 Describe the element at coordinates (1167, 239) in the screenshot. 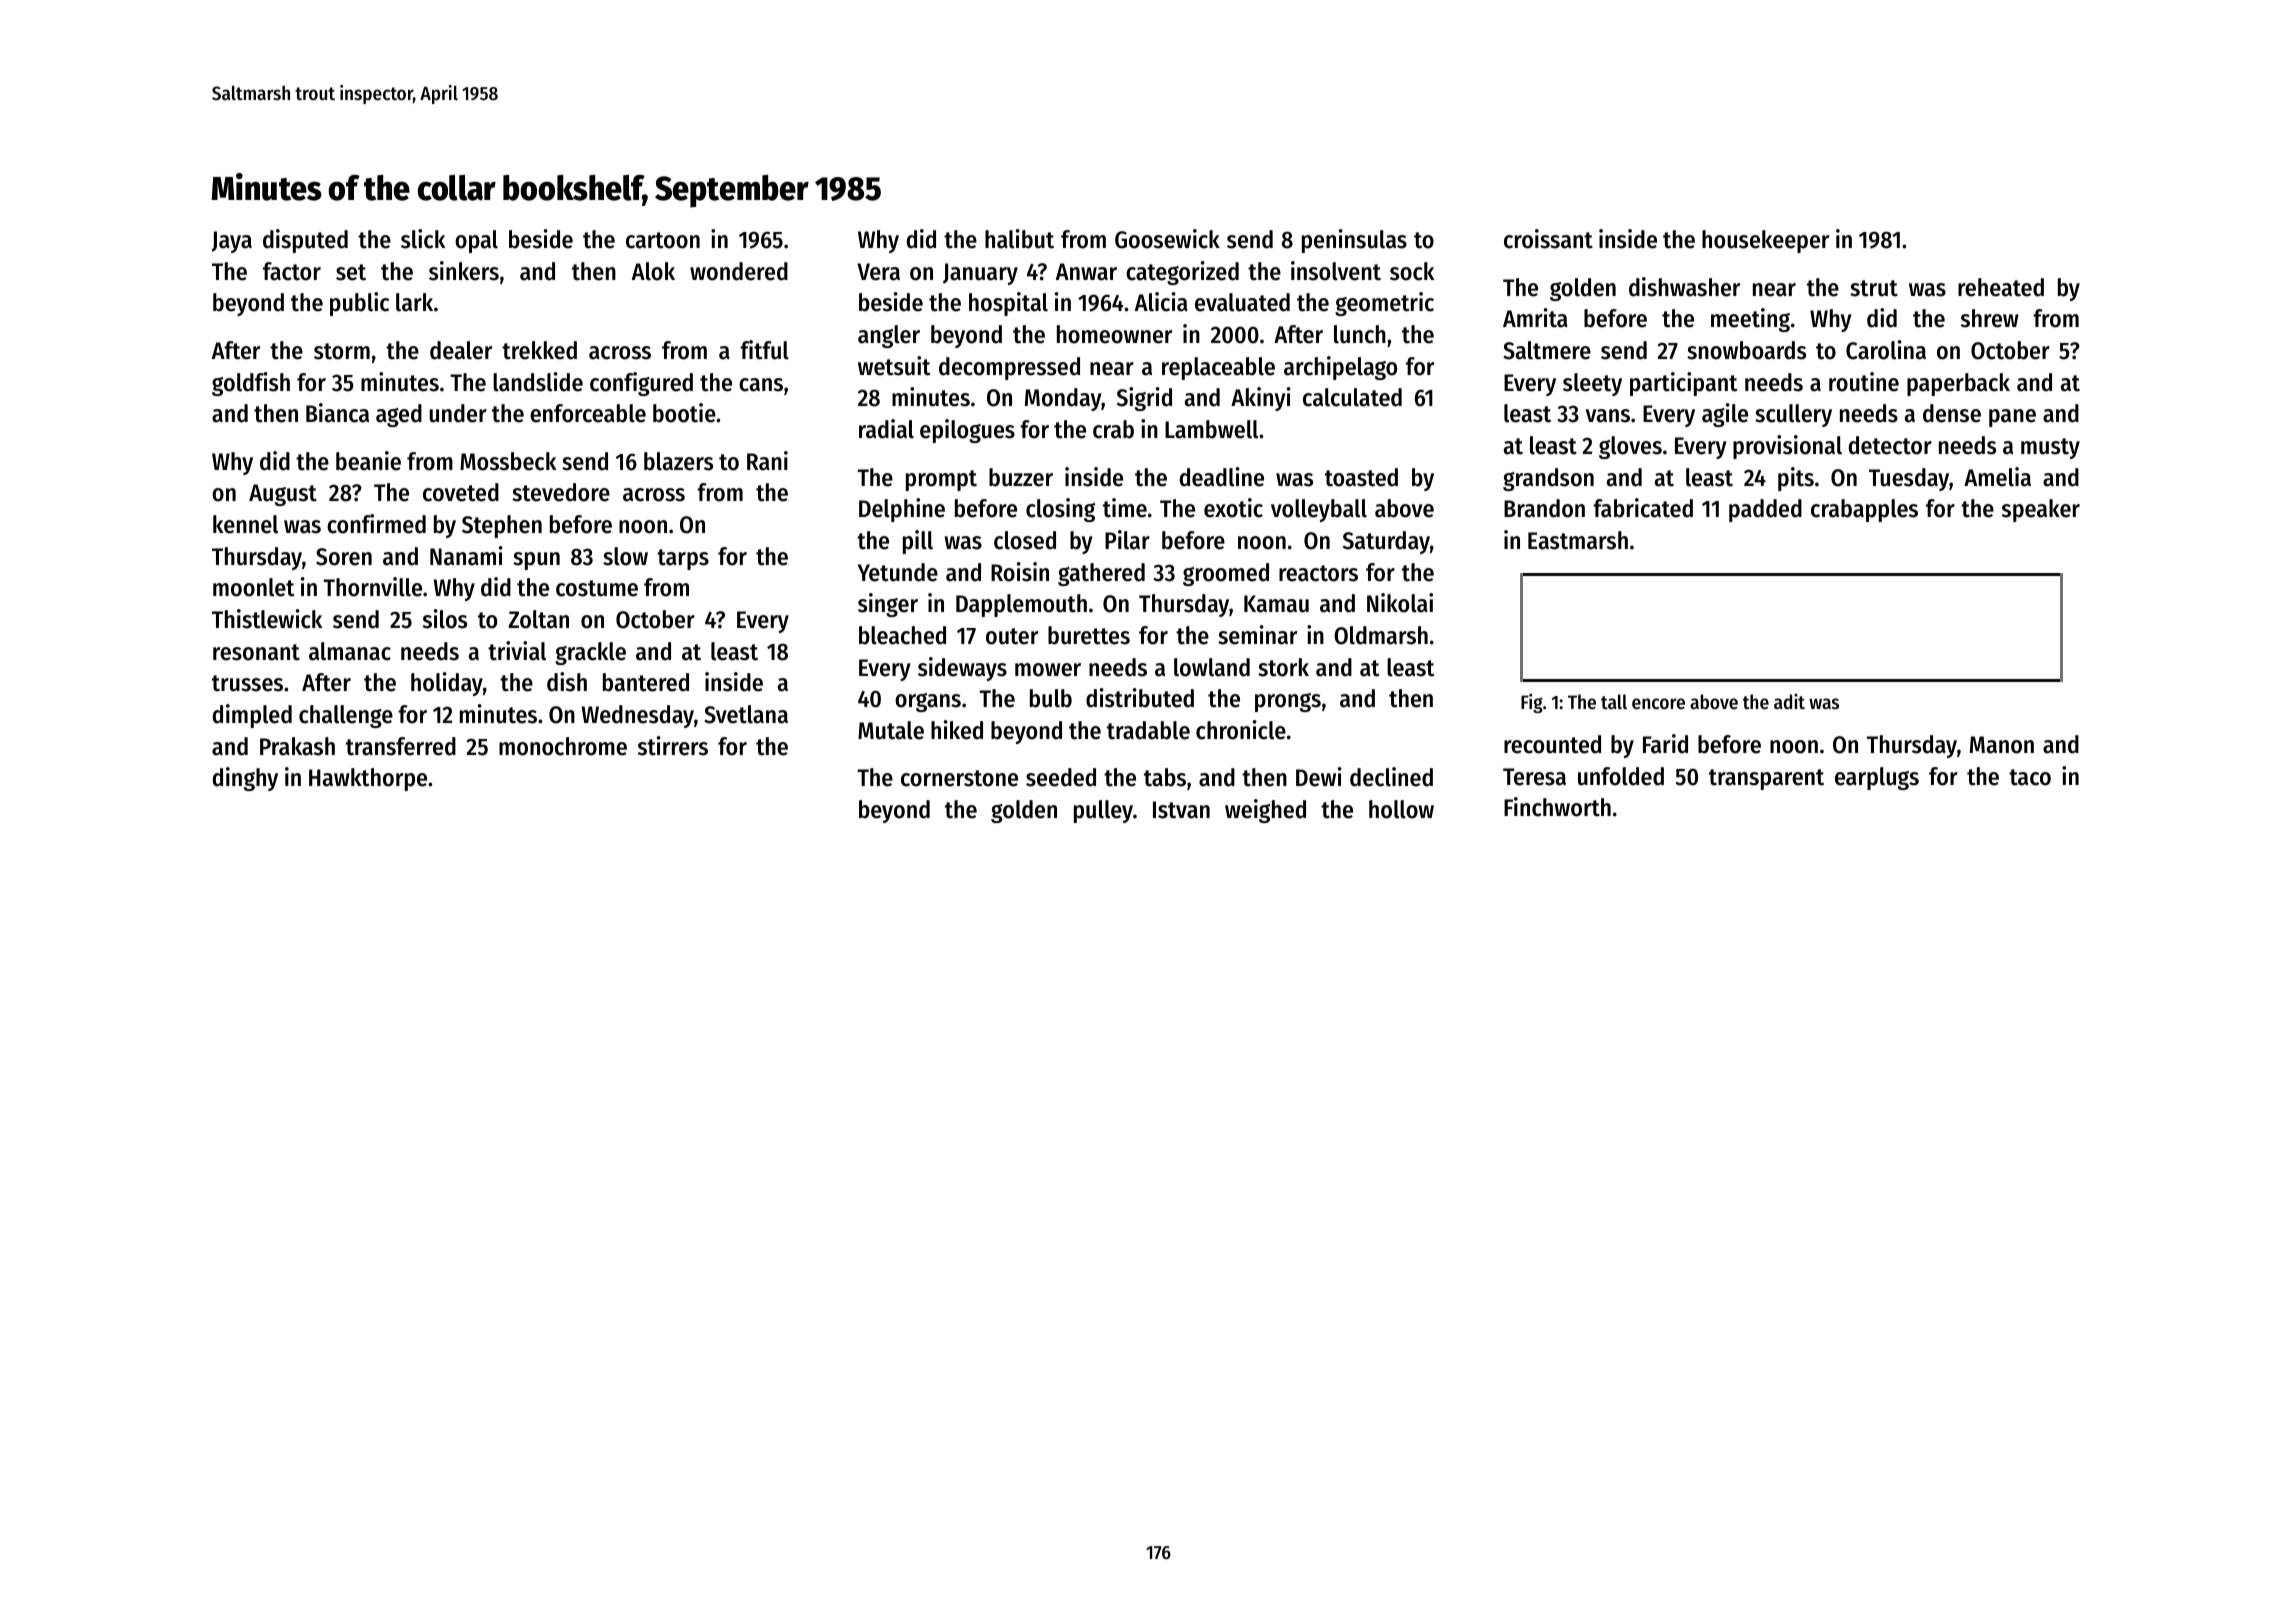

I see `Goosewick` at that location.
